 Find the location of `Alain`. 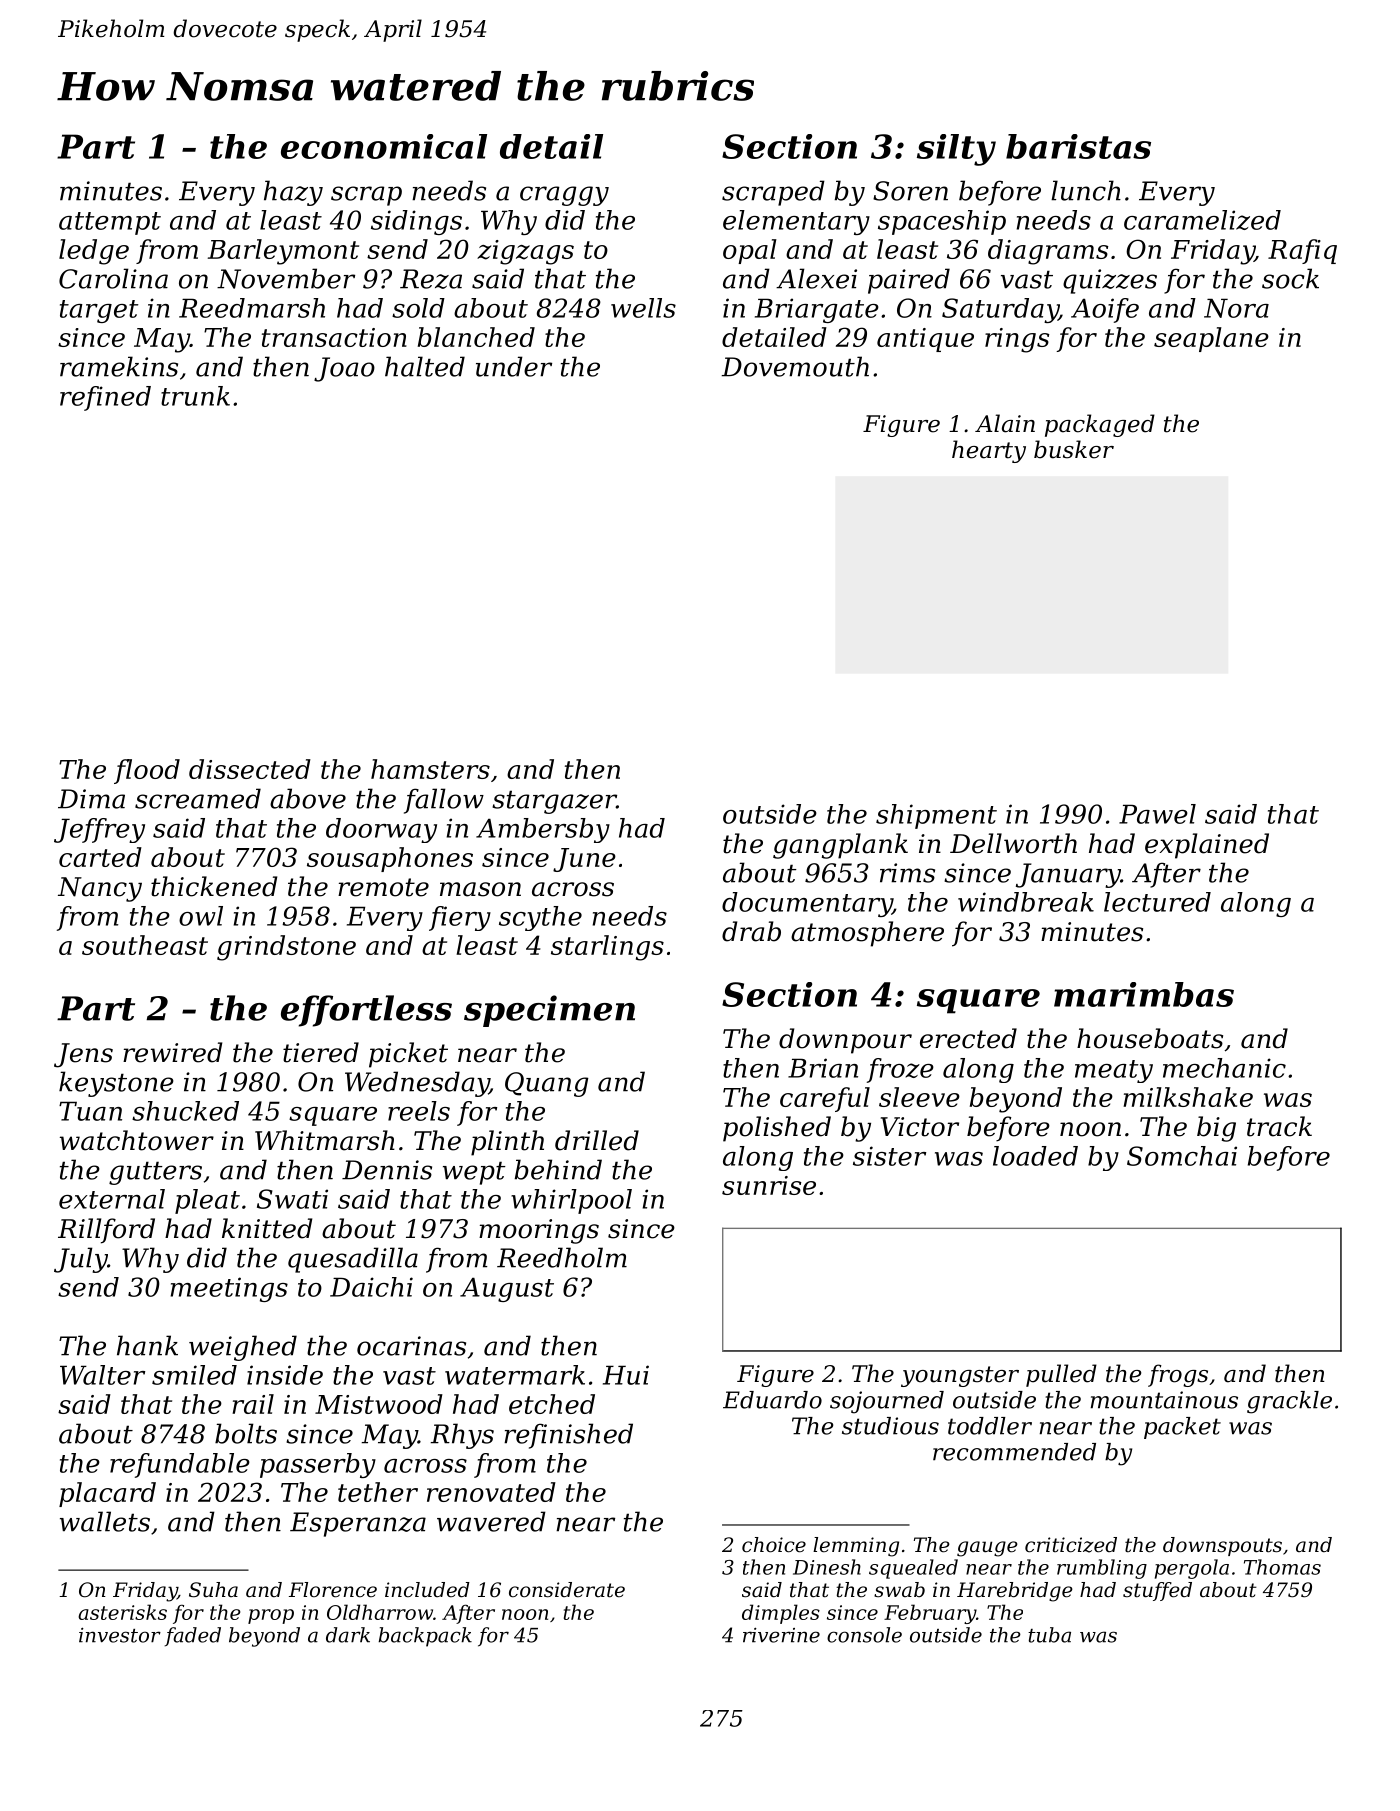

Alain is located at coordinates (1005, 423).
